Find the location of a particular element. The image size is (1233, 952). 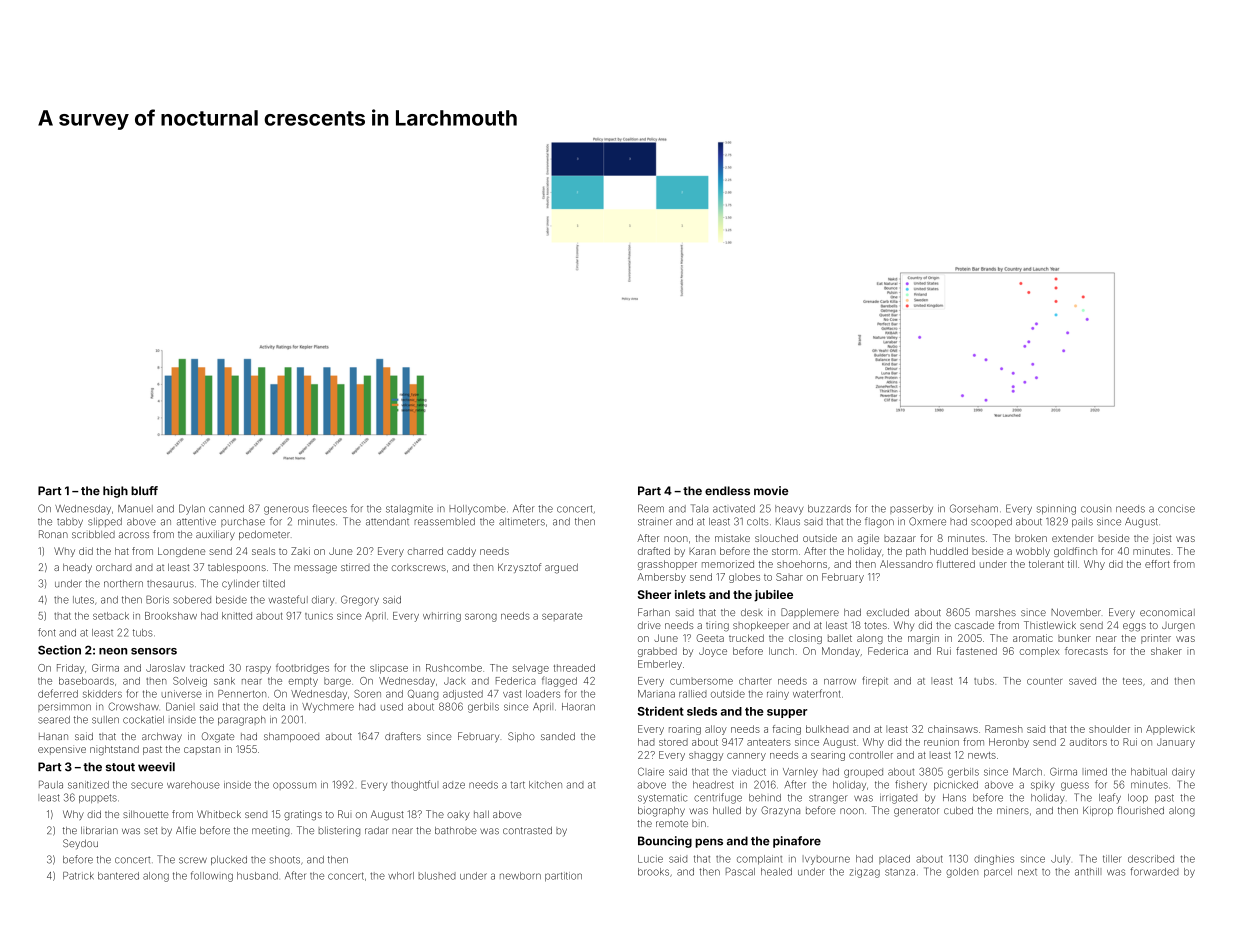

Sipho is located at coordinates (521, 737).
